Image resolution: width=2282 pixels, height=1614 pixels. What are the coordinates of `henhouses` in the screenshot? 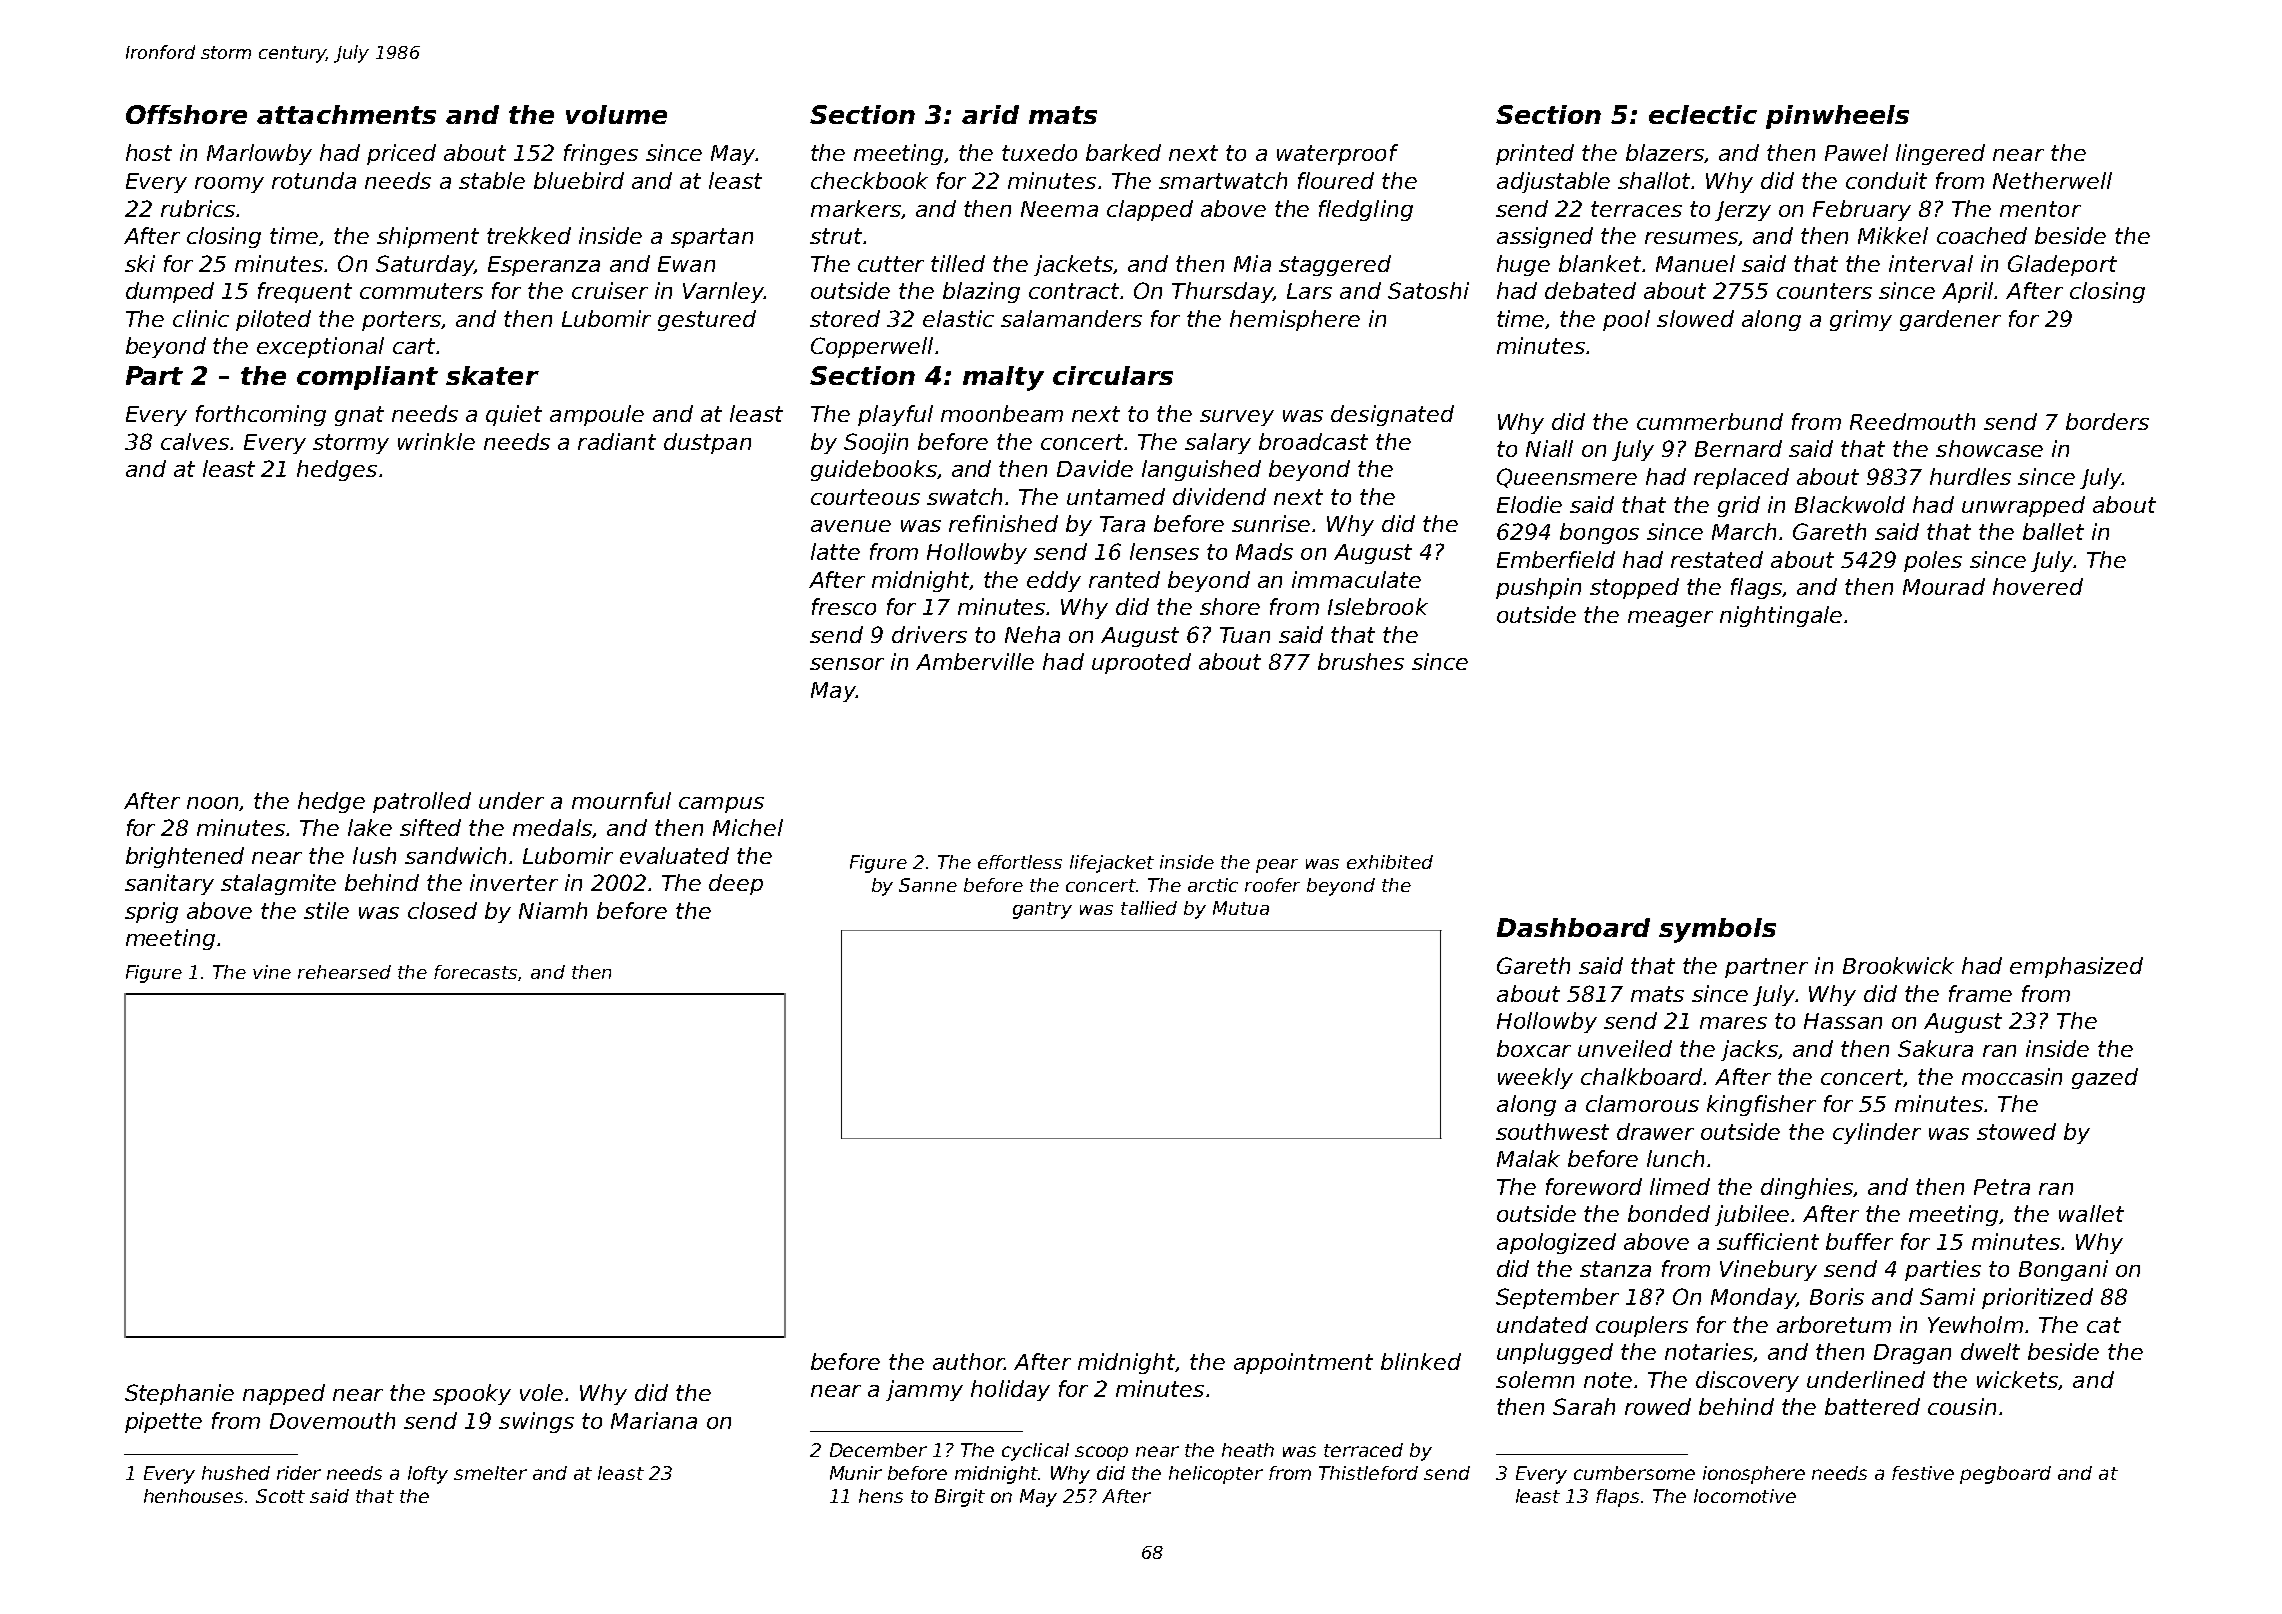 It's located at (193, 1496).
